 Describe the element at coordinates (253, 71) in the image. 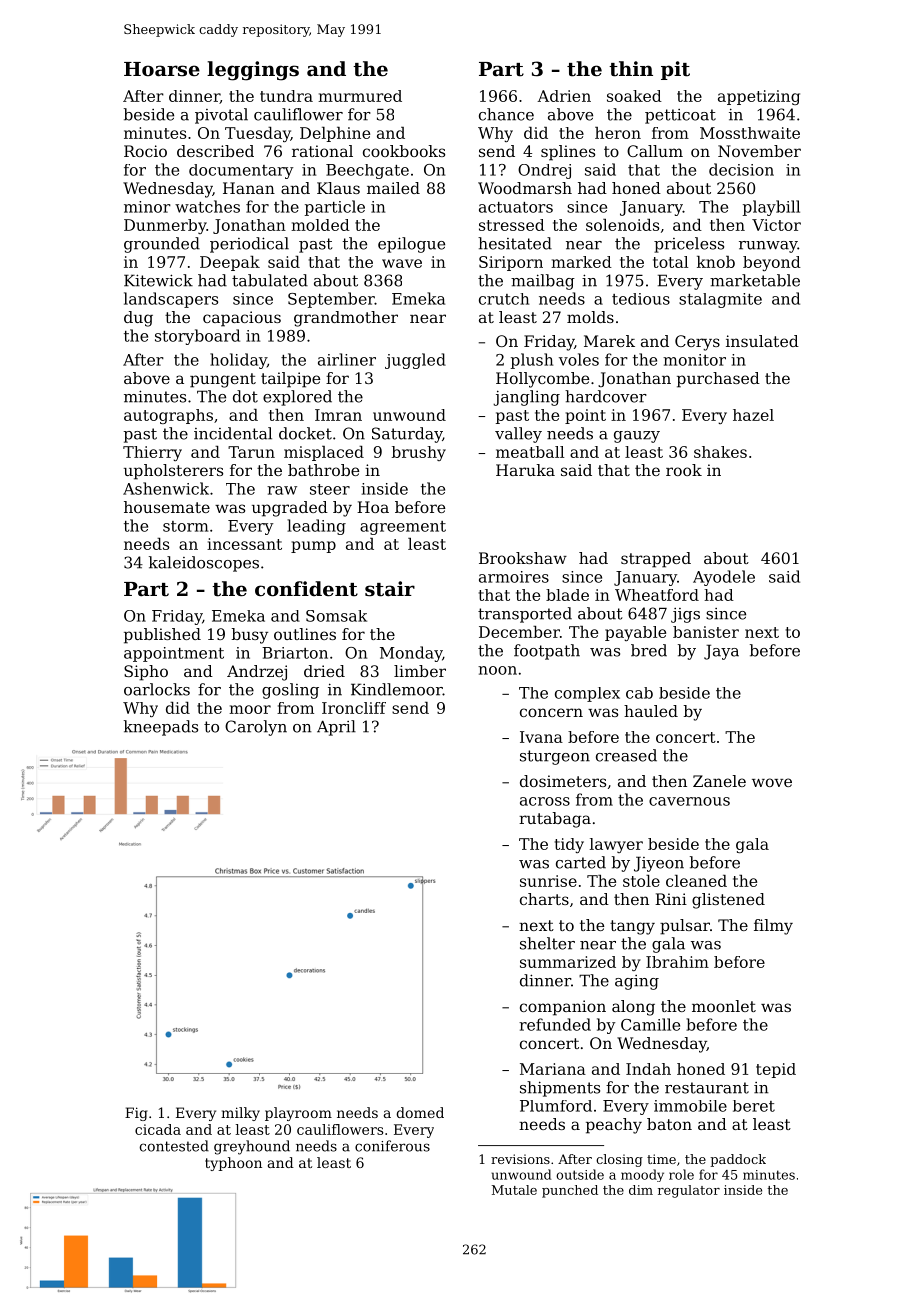

I see `leggings` at that location.
